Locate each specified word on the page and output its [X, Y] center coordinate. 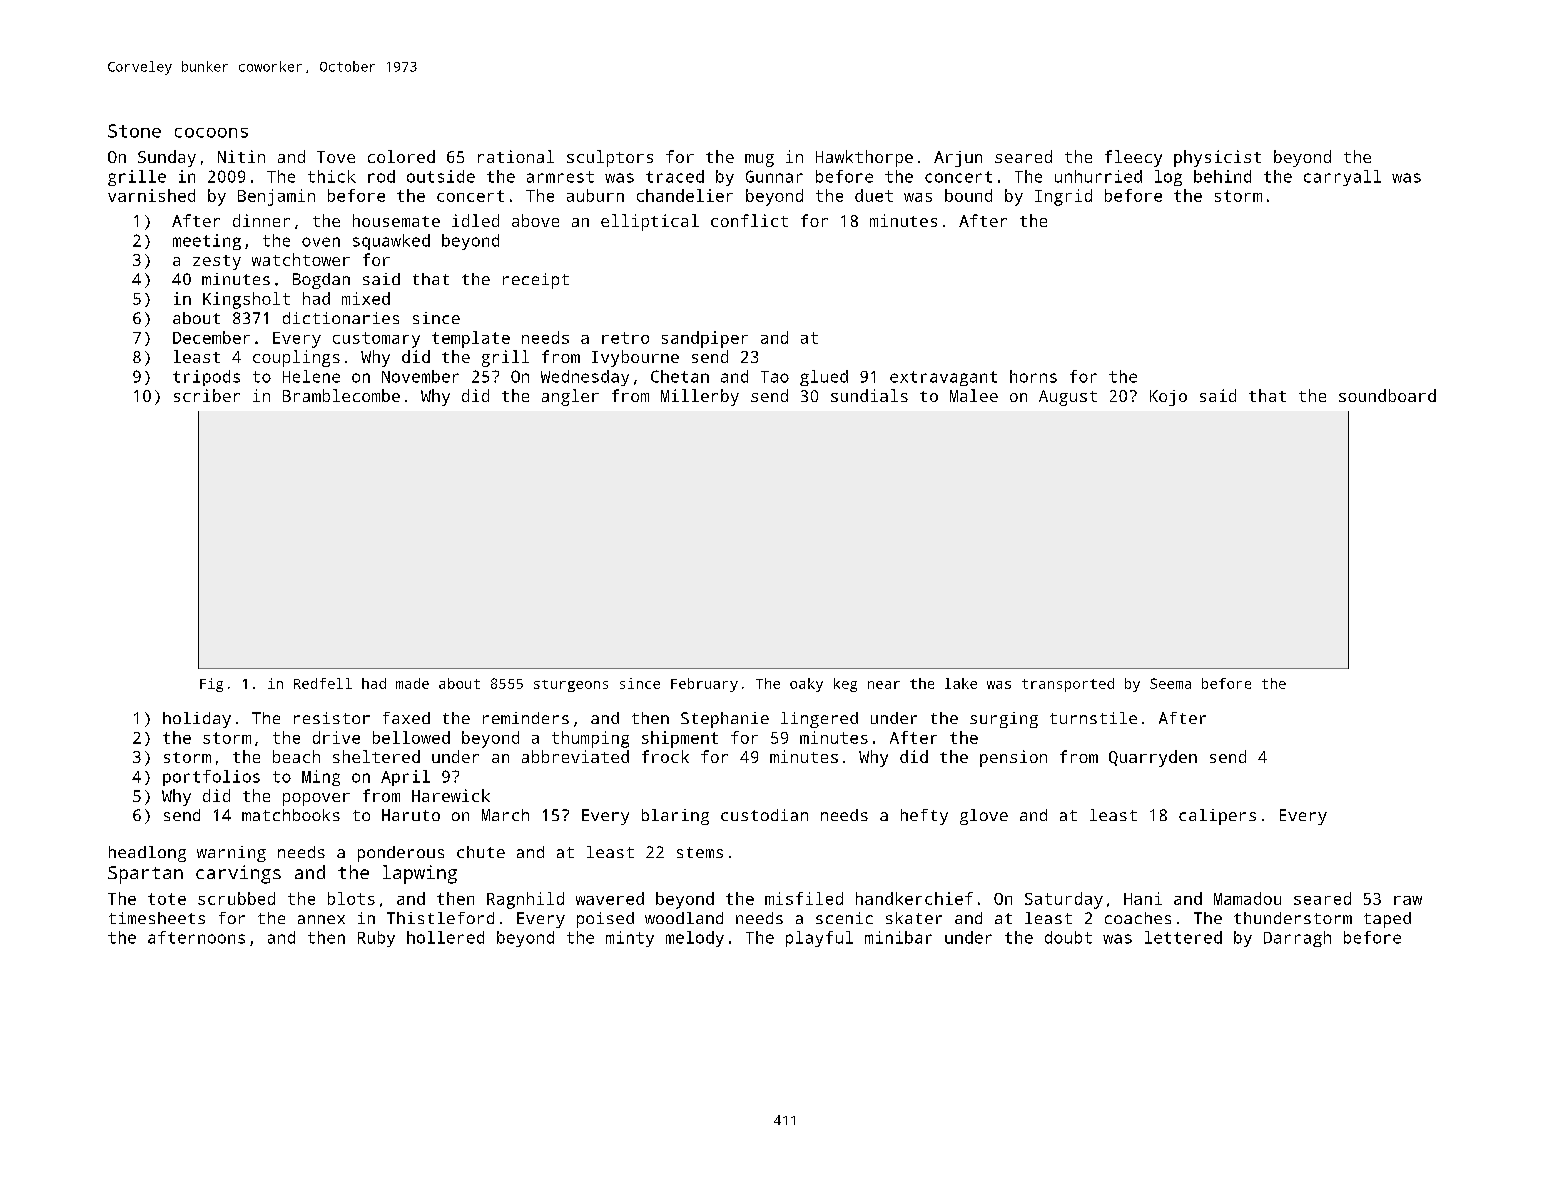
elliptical [650, 222]
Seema [1170, 683]
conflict [749, 220]
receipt [536, 281]
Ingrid [1063, 197]
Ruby [376, 939]
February [704, 685]
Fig [211, 685]
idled [475, 220]
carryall [1342, 178]
